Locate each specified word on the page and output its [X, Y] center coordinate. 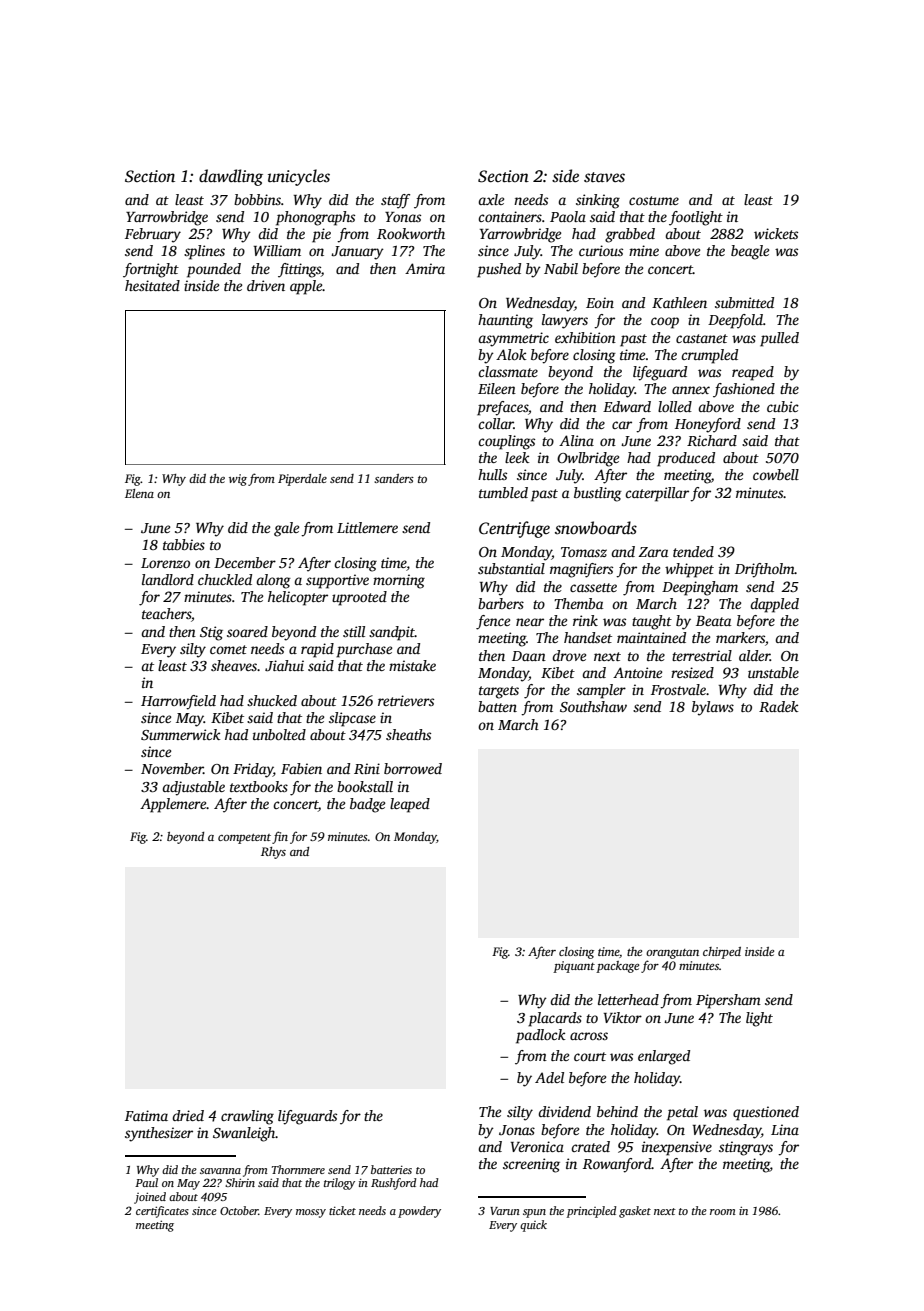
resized [692, 672]
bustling [598, 494]
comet [228, 649]
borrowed [413, 768]
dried [188, 1115]
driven [266, 285]
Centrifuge [514, 529]
